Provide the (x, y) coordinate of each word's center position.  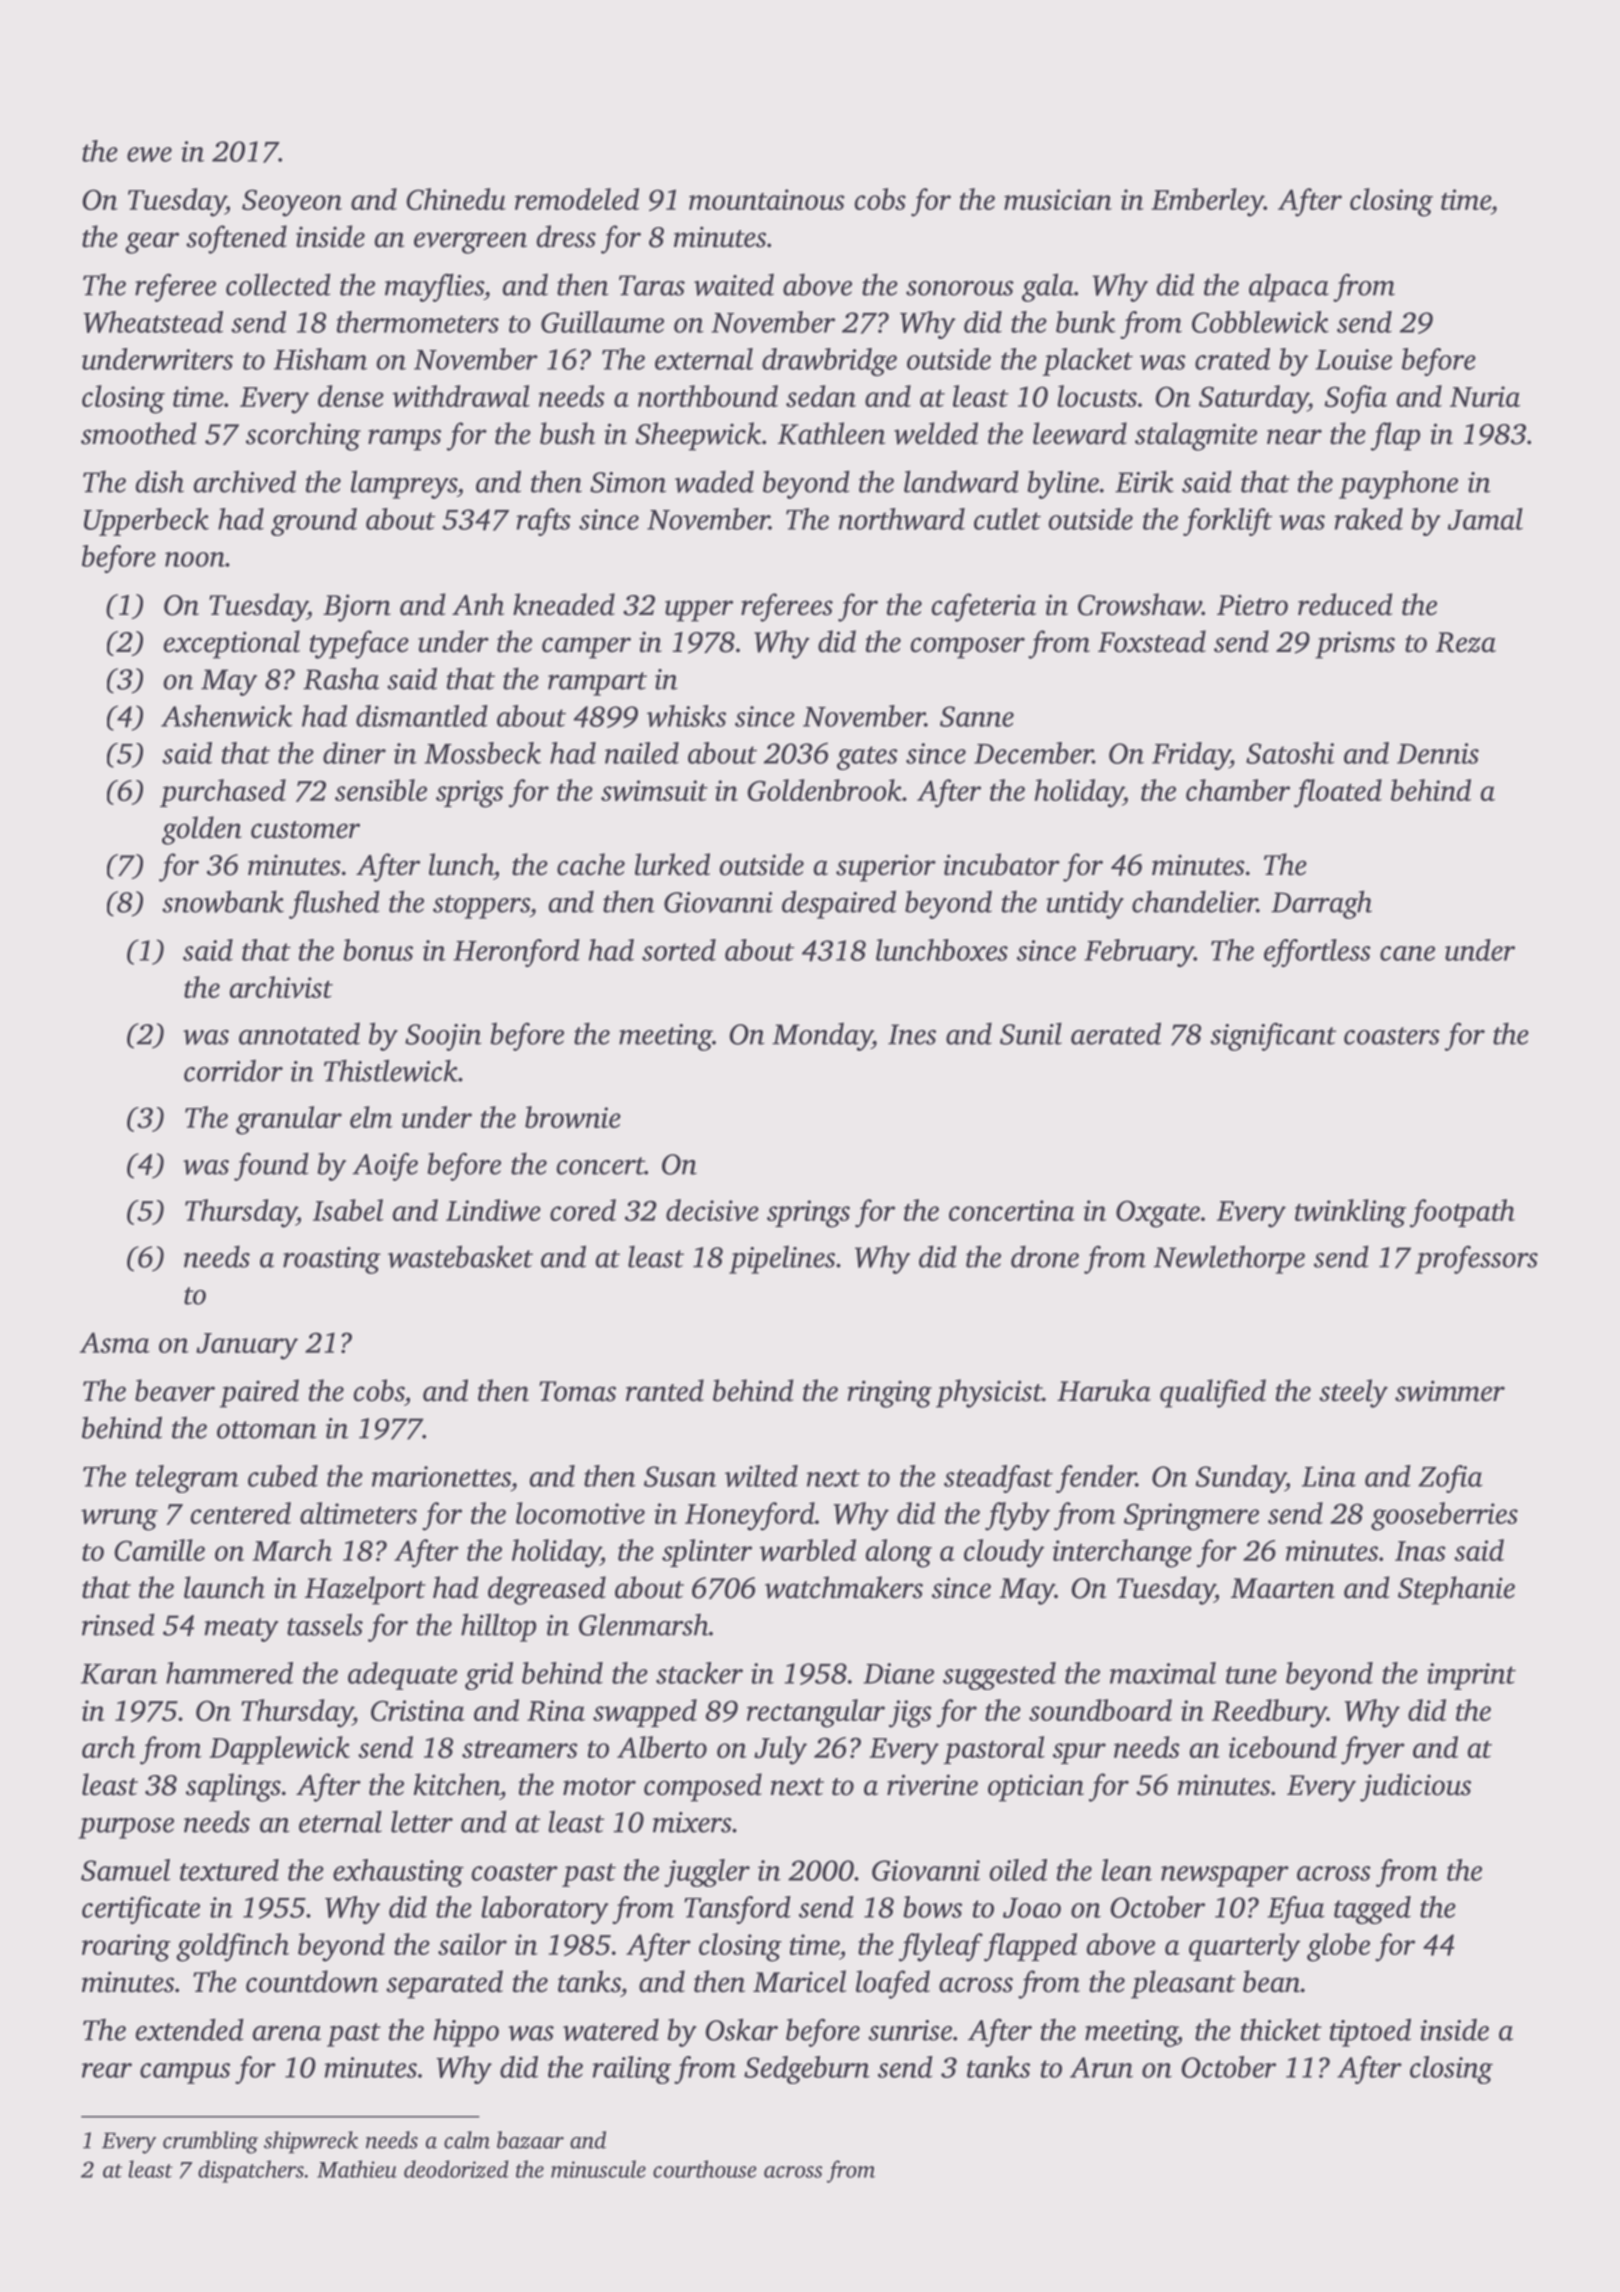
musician (1058, 199)
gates (867, 758)
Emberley (1207, 202)
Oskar (741, 2029)
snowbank (223, 901)
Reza (1466, 642)
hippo (466, 2032)
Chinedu (456, 199)
